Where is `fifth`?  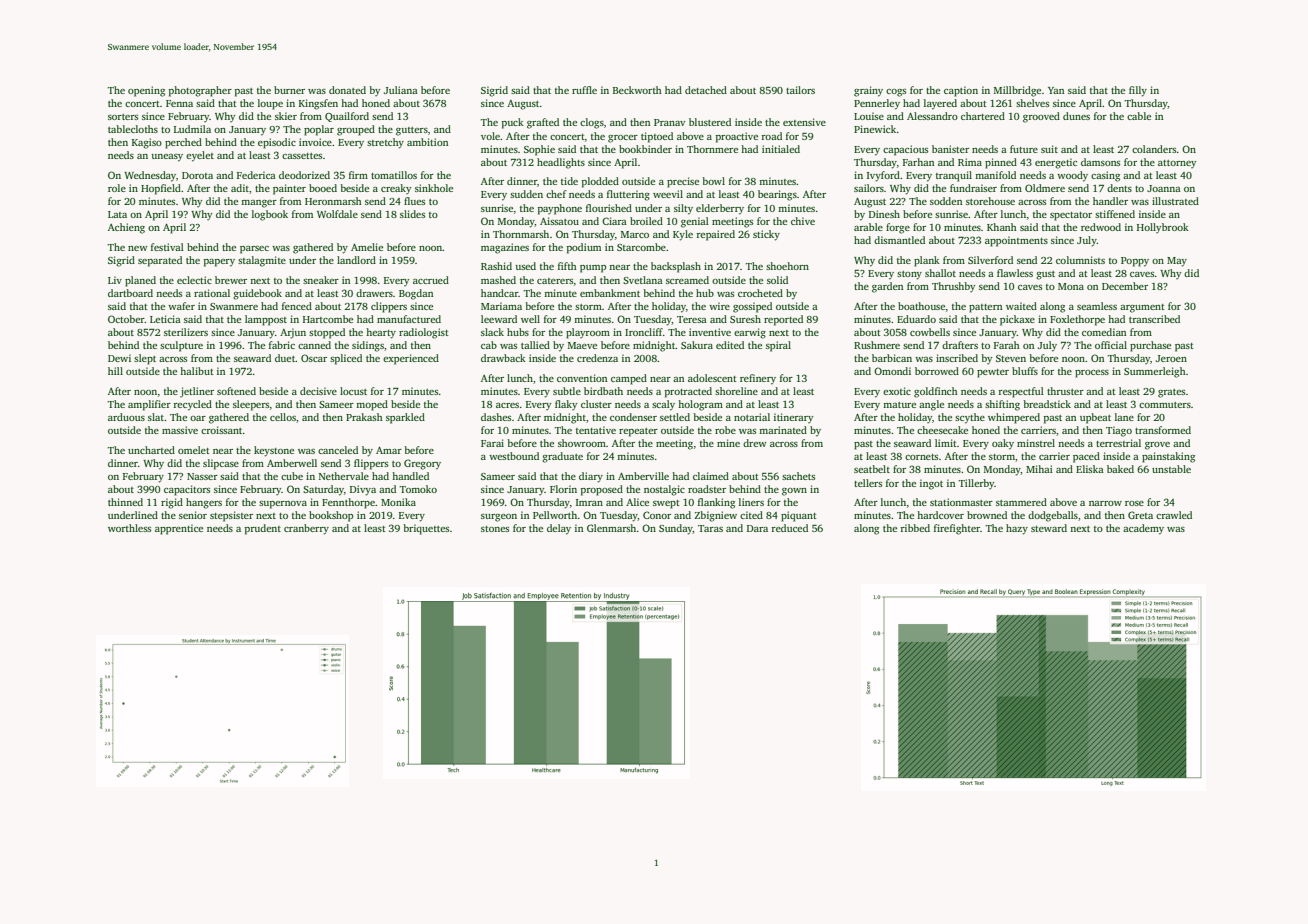
fifth is located at coordinates (567, 266).
